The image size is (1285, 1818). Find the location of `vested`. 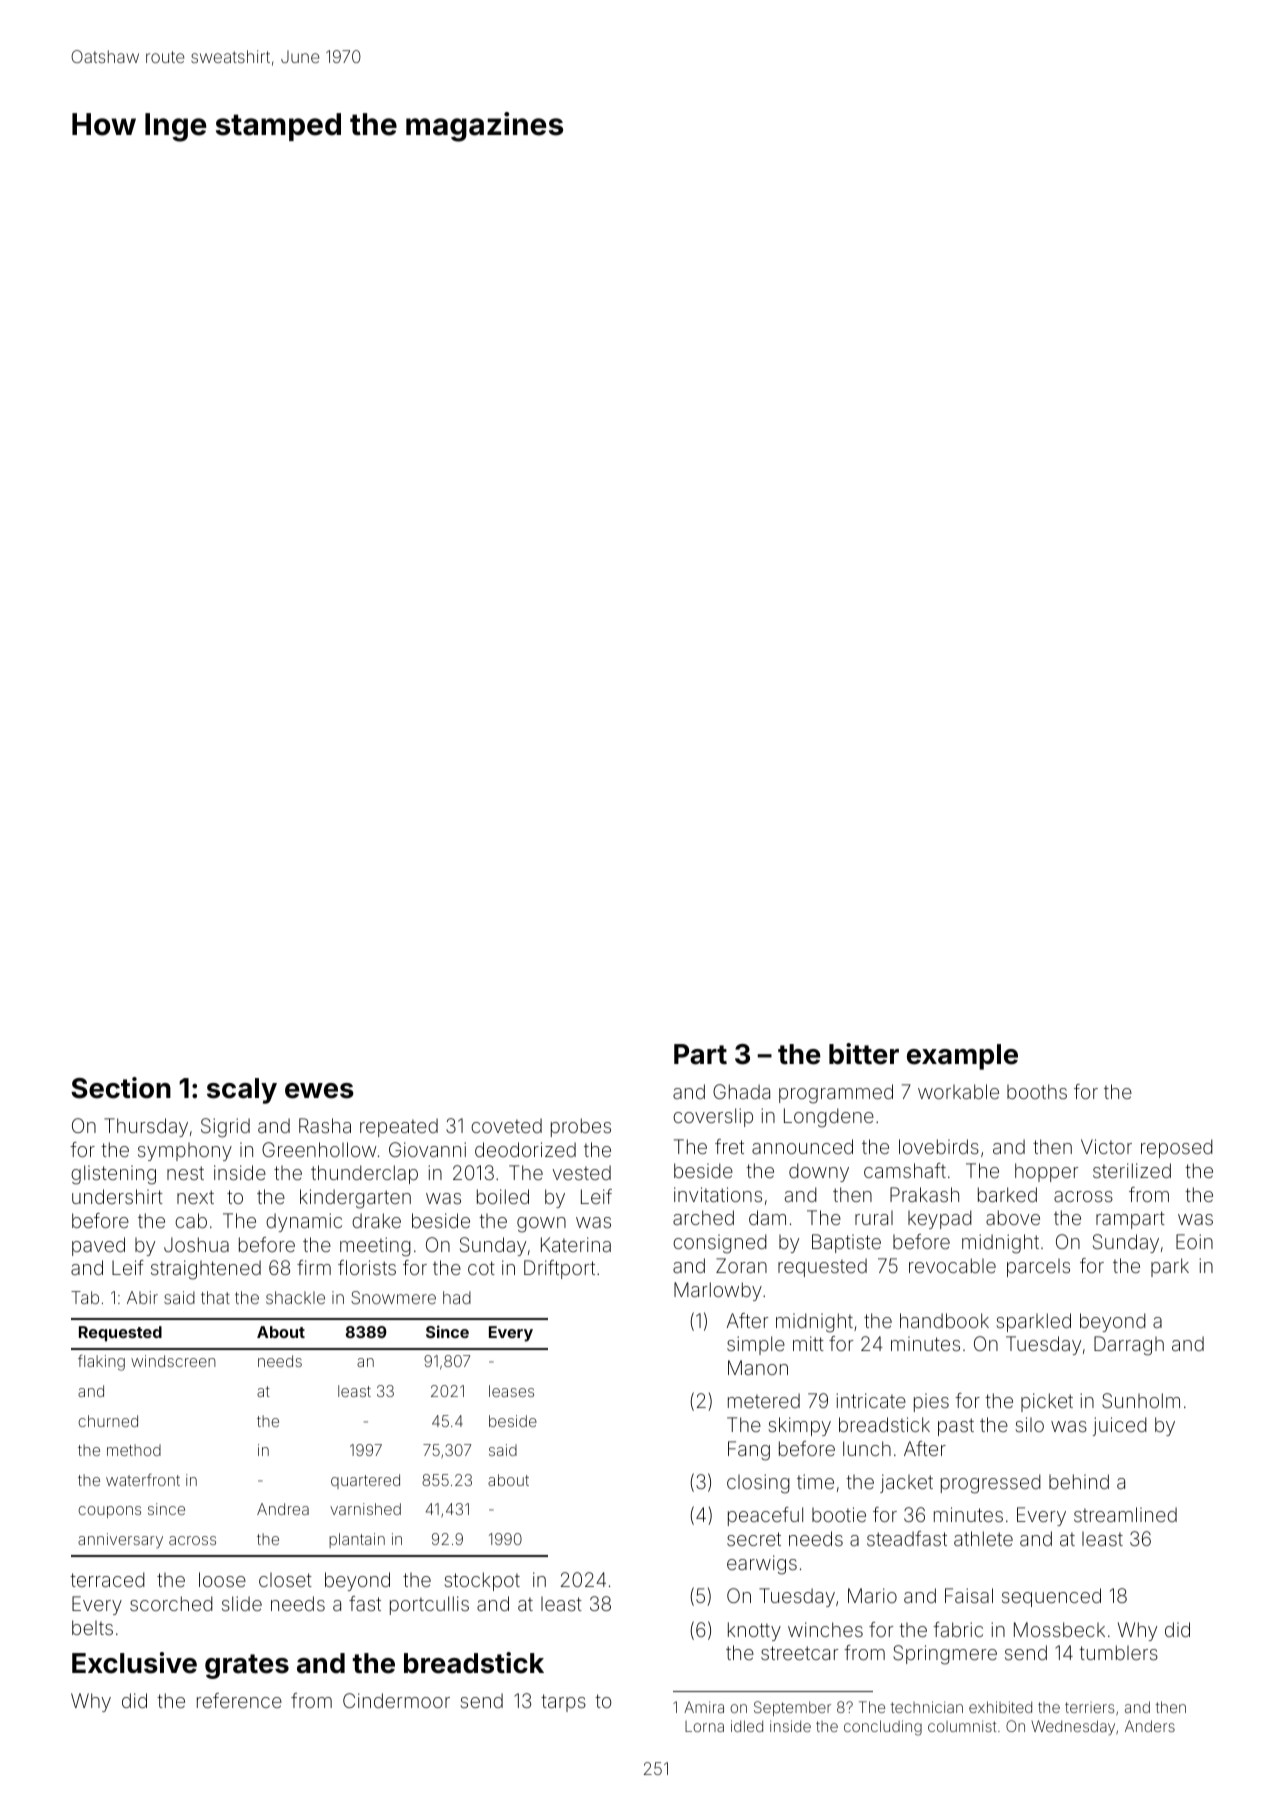

vested is located at coordinates (582, 1172).
